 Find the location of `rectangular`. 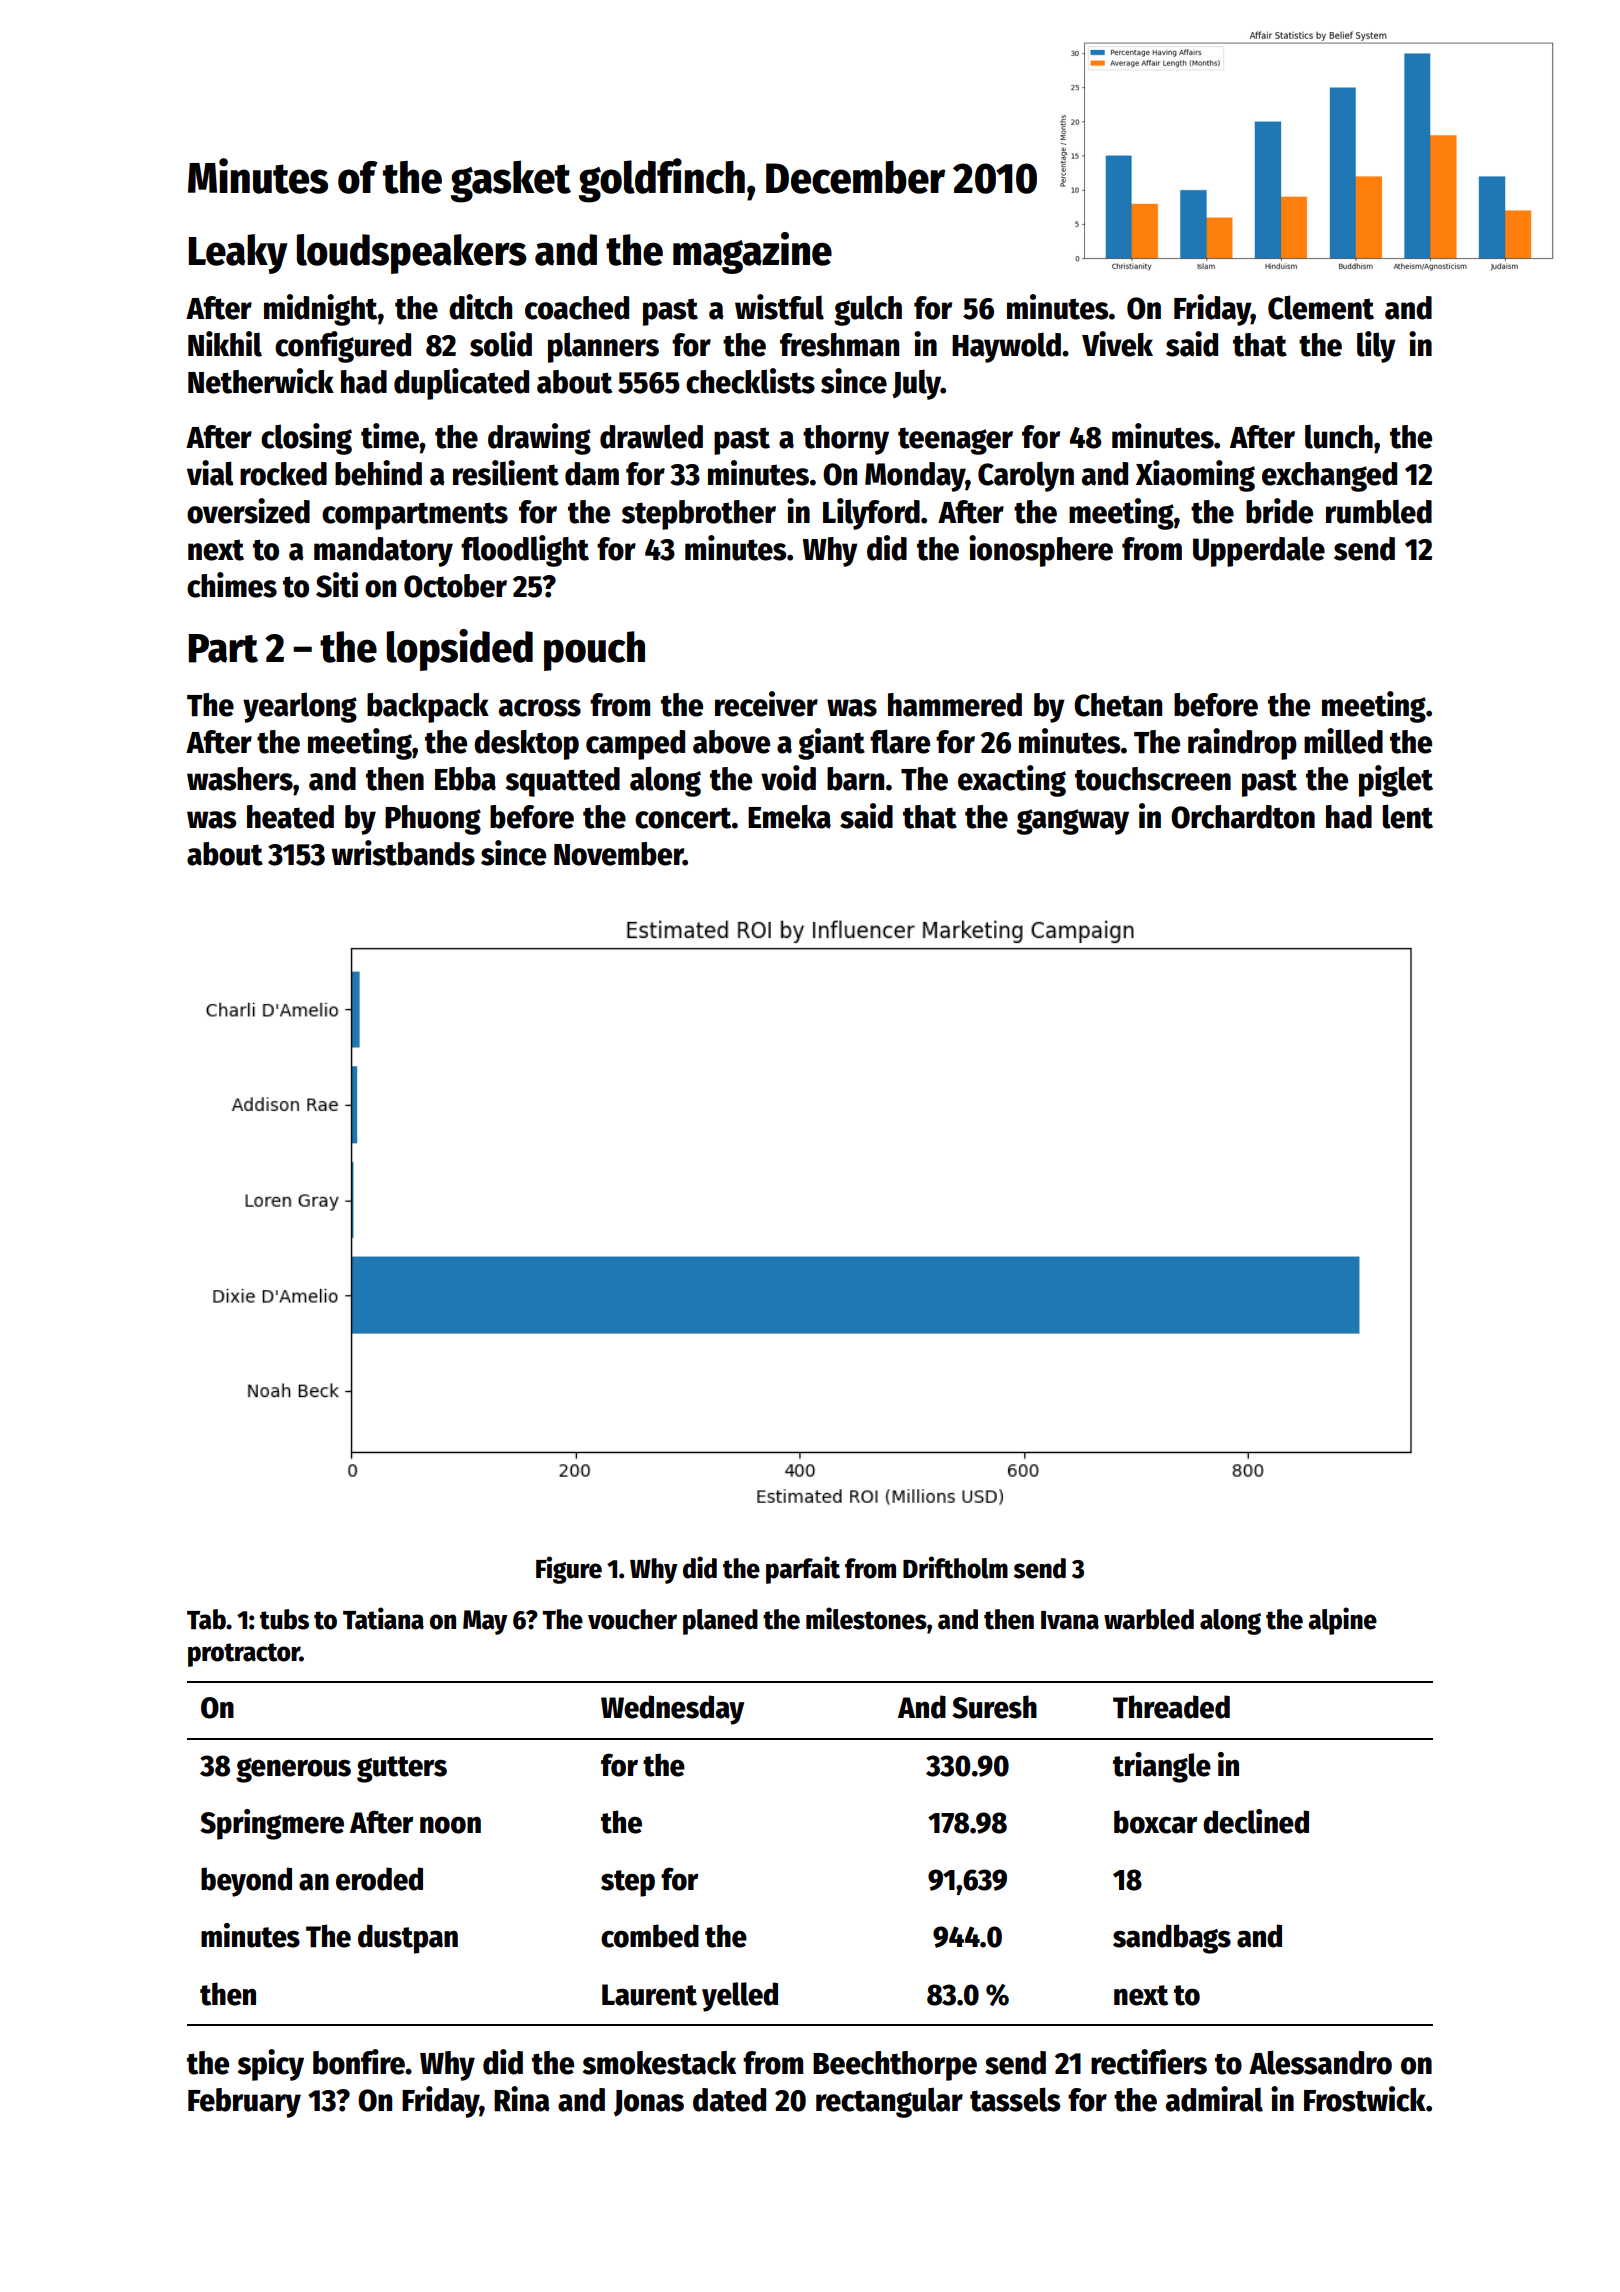

rectangular is located at coordinates (889, 2103).
